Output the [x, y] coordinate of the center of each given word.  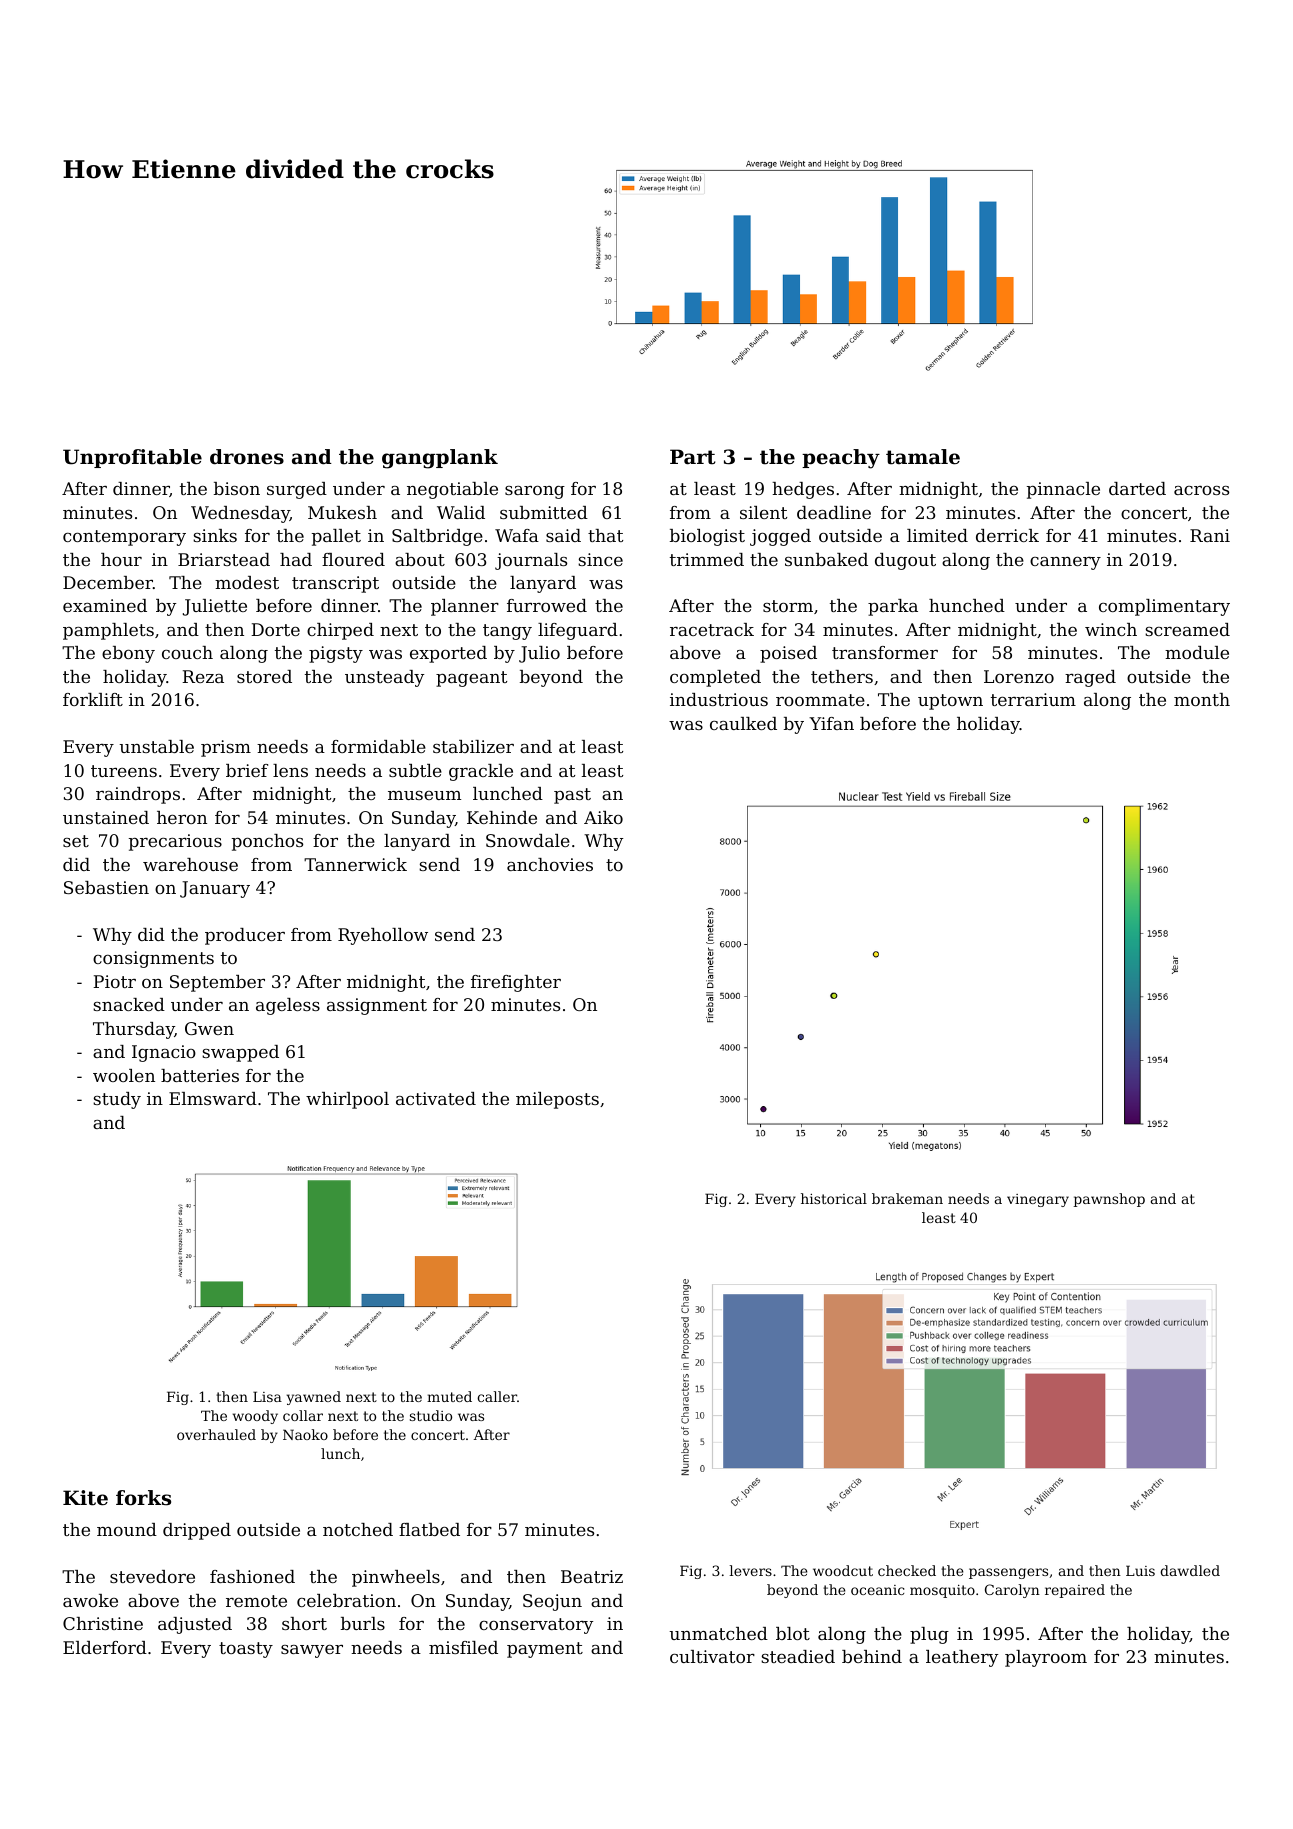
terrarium [1033, 699]
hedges [803, 490]
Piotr [114, 981]
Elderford [105, 1647]
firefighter [516, 983]
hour [121, 559]
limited [937, 535]
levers [751, 1570]
